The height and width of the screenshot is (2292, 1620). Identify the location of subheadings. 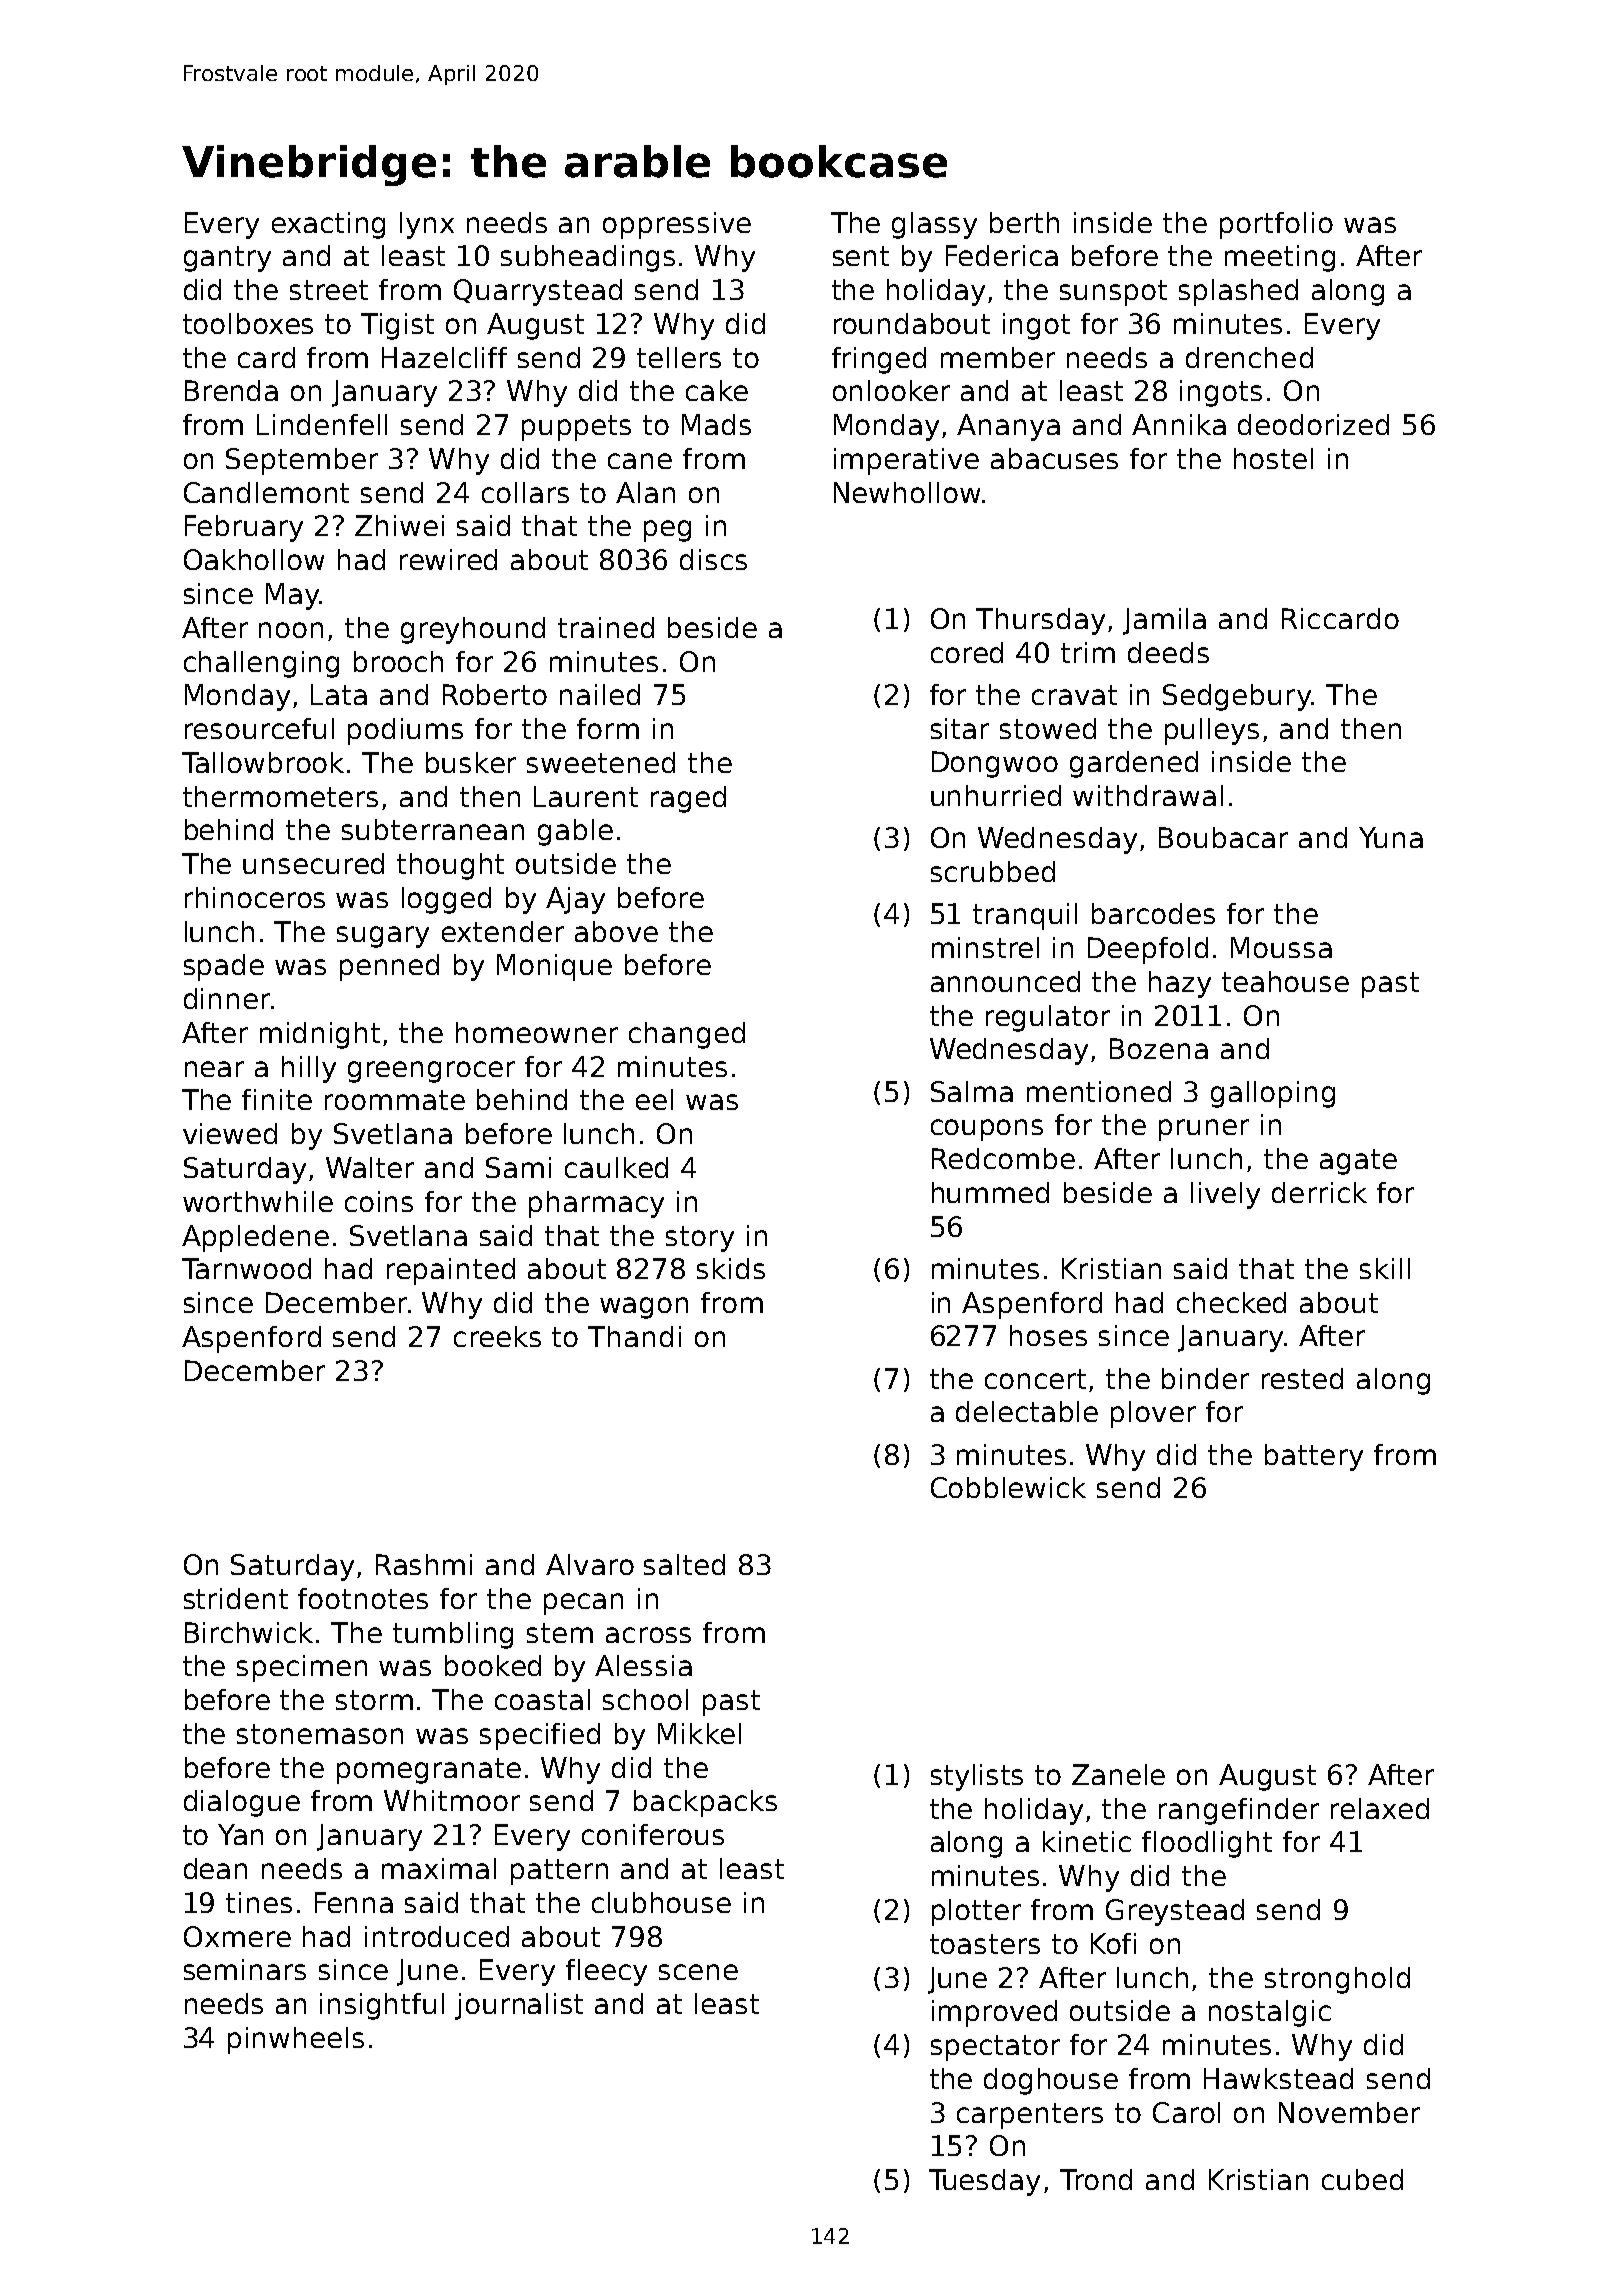
(588, 258).
